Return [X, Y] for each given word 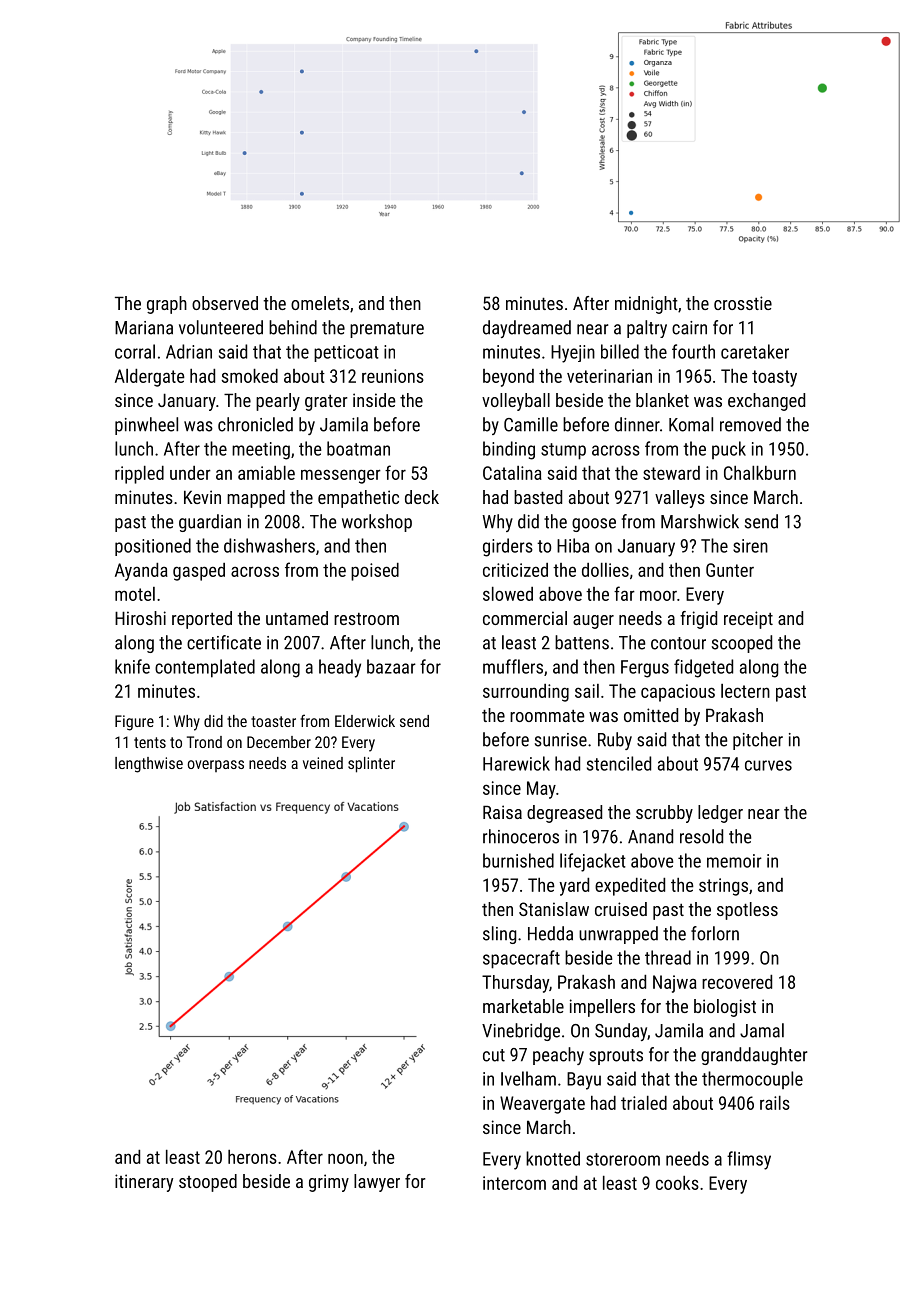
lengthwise [149, 765]
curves [768, 765]
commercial [525, 618]
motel [135, 594]
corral [135, 351]
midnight [646, 305]
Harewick [516, 763]
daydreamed [527, 329]
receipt [748, 620]
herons [252, 1157]
